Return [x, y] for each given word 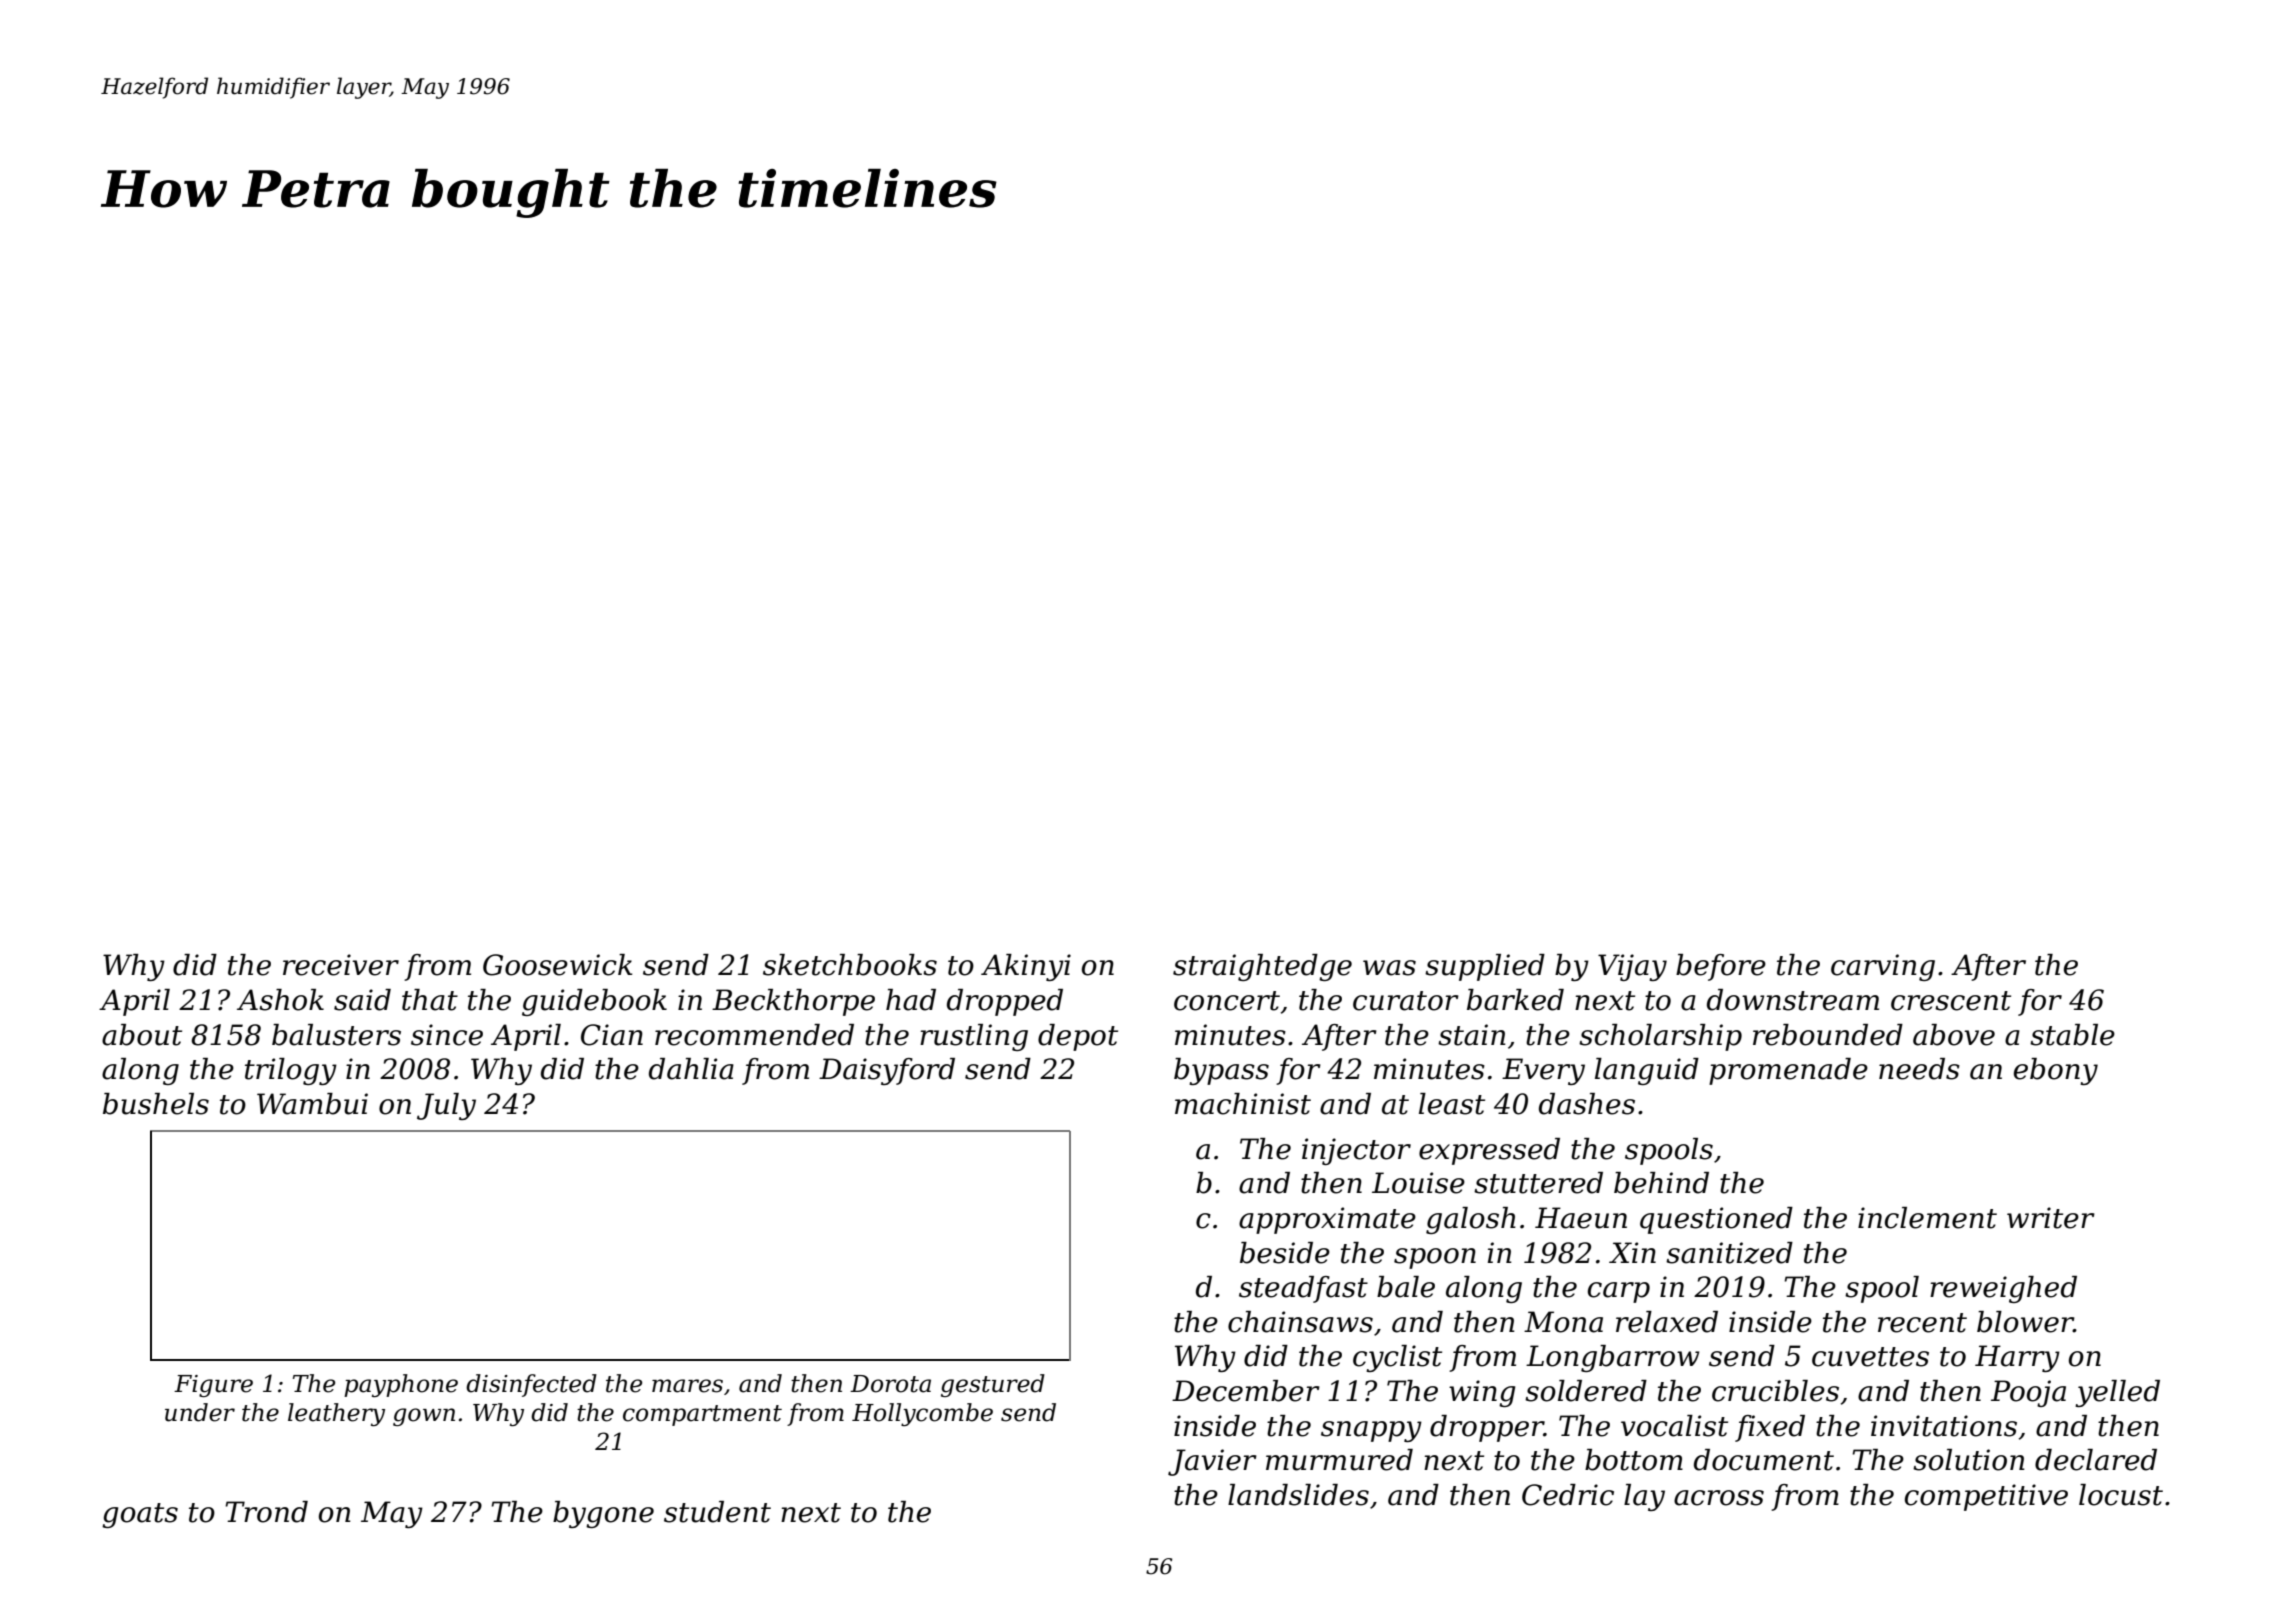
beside [1285, 1253]
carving [1883, 967]
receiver [341, 965]
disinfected [531, 1385]
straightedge [1262, 967]
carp [1619, 1292]
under [200, 1412]
